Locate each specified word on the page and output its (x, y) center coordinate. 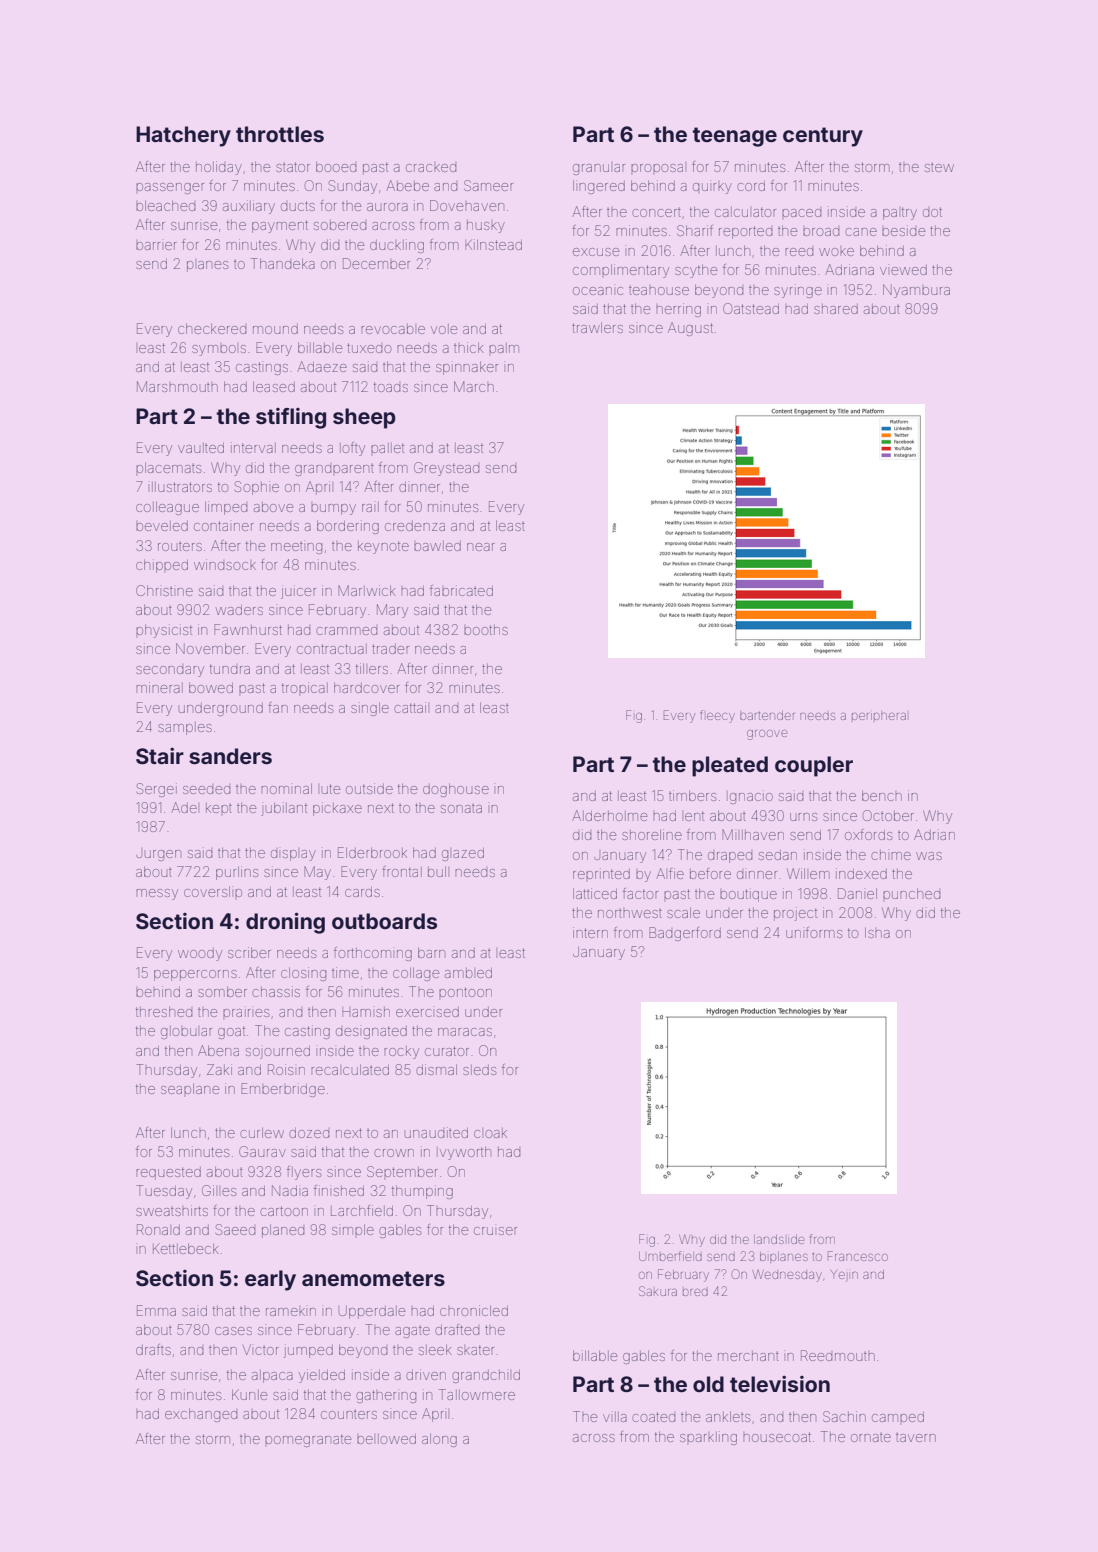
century (823, 137)
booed (336, 167)
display (293, 855)
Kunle (249, 1394)
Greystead (446, 469)
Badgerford (685, 934)
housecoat (777, 1437)
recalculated (350, 1070)
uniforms (814, 932)
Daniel (857, 893)
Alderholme (609, 815)
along (439, 1440)
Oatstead (751, 308)
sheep (364, 418)
